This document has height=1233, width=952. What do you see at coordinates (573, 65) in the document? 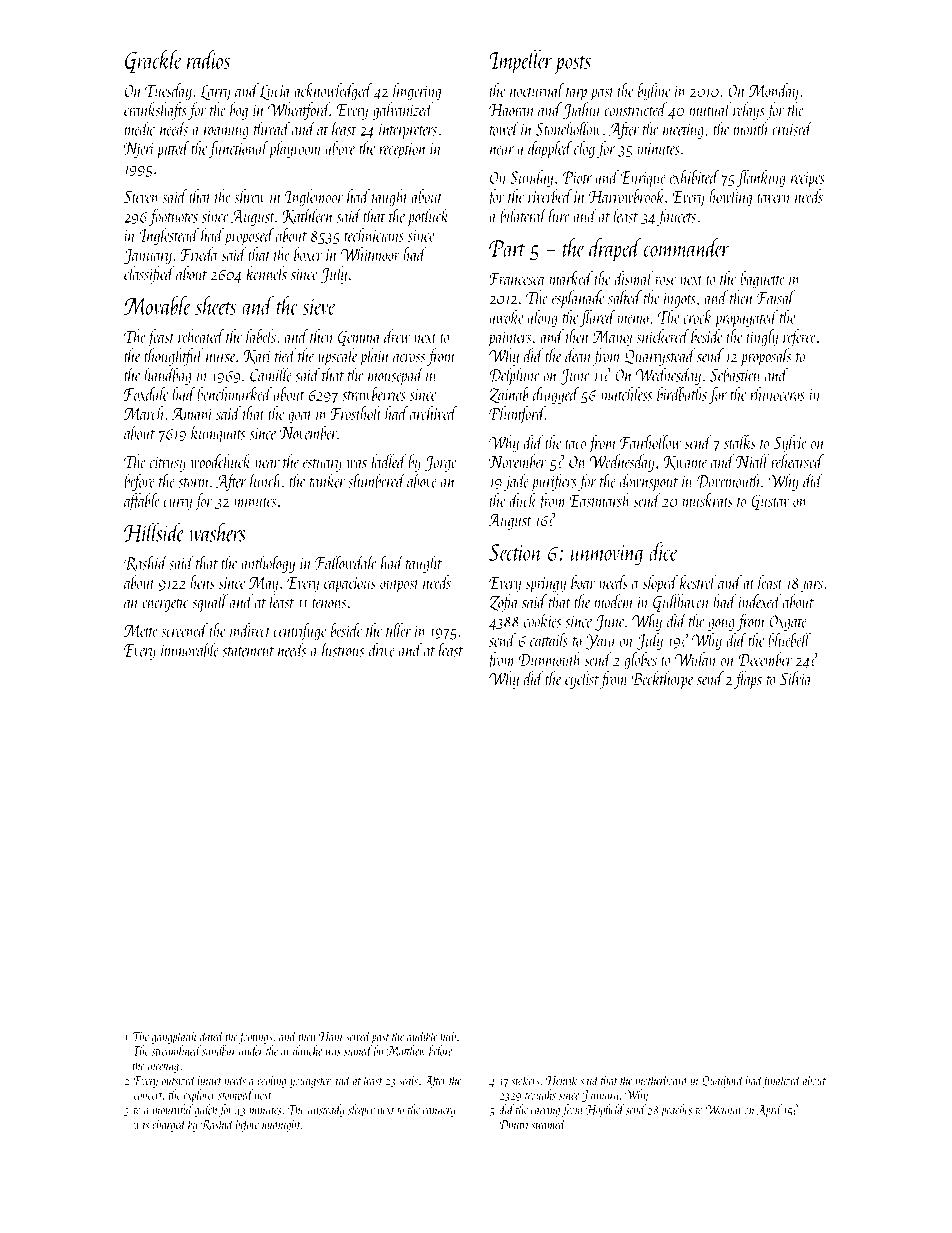
I see `posts` at bounding box center [573, 65].
